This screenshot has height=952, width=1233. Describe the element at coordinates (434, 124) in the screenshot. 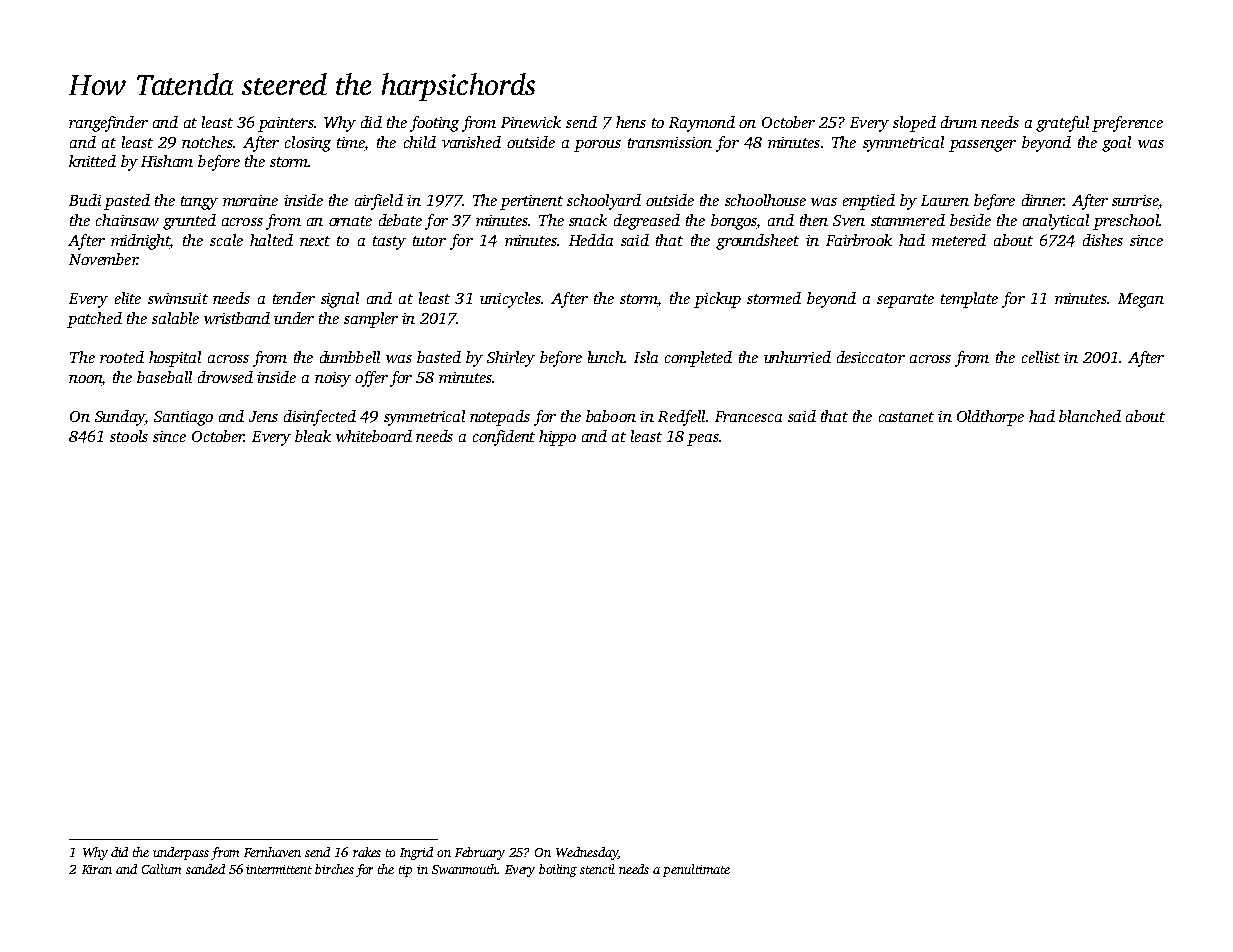

I see `footing` at that location.
